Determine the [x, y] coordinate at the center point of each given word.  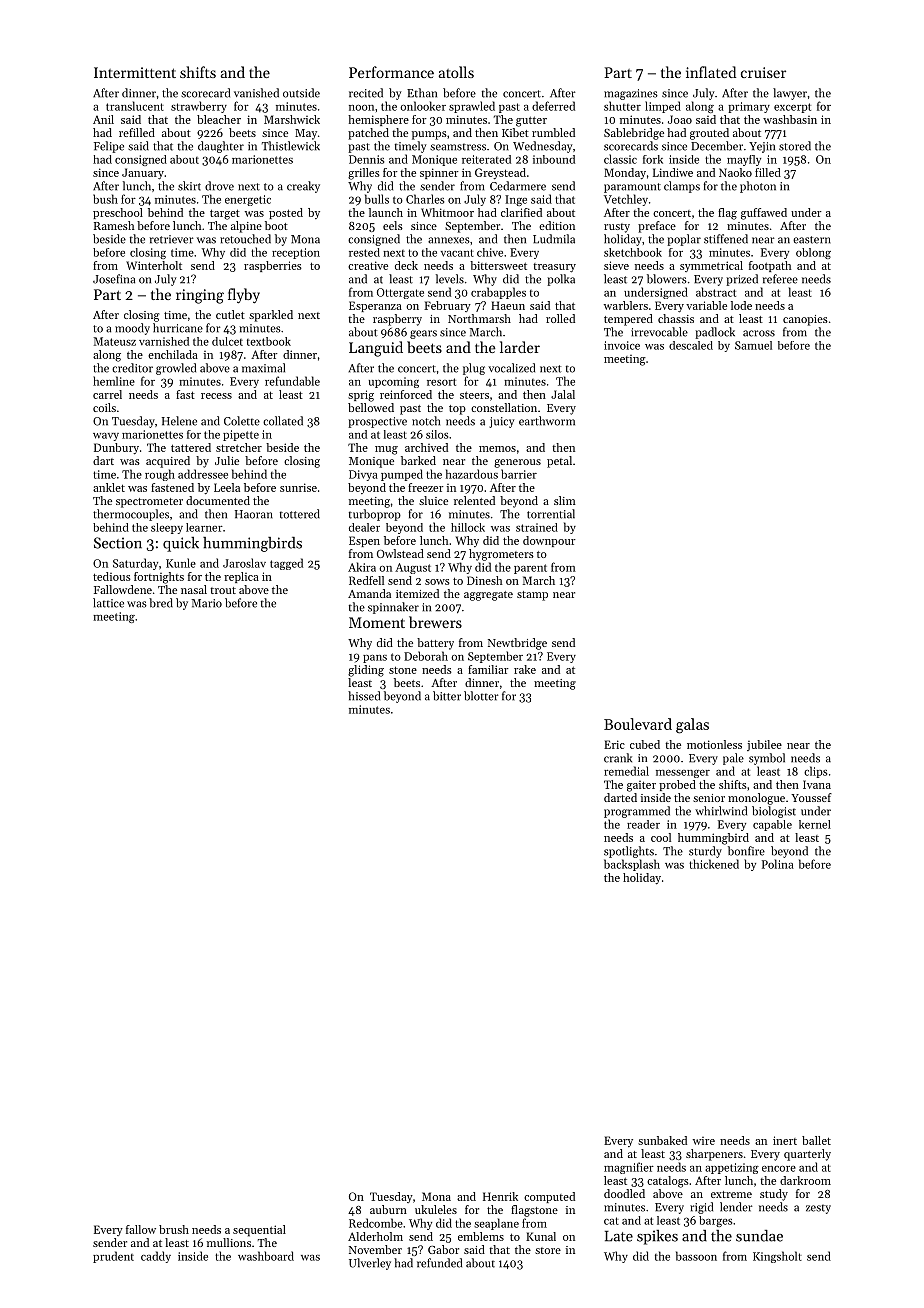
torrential [551, 514]
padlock [715, 333]
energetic [248, 200]
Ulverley [370, 1264]
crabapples [498, 293]
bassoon [696, 1256]
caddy [156, 1257]
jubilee [764, 745]
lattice [108, 603]
